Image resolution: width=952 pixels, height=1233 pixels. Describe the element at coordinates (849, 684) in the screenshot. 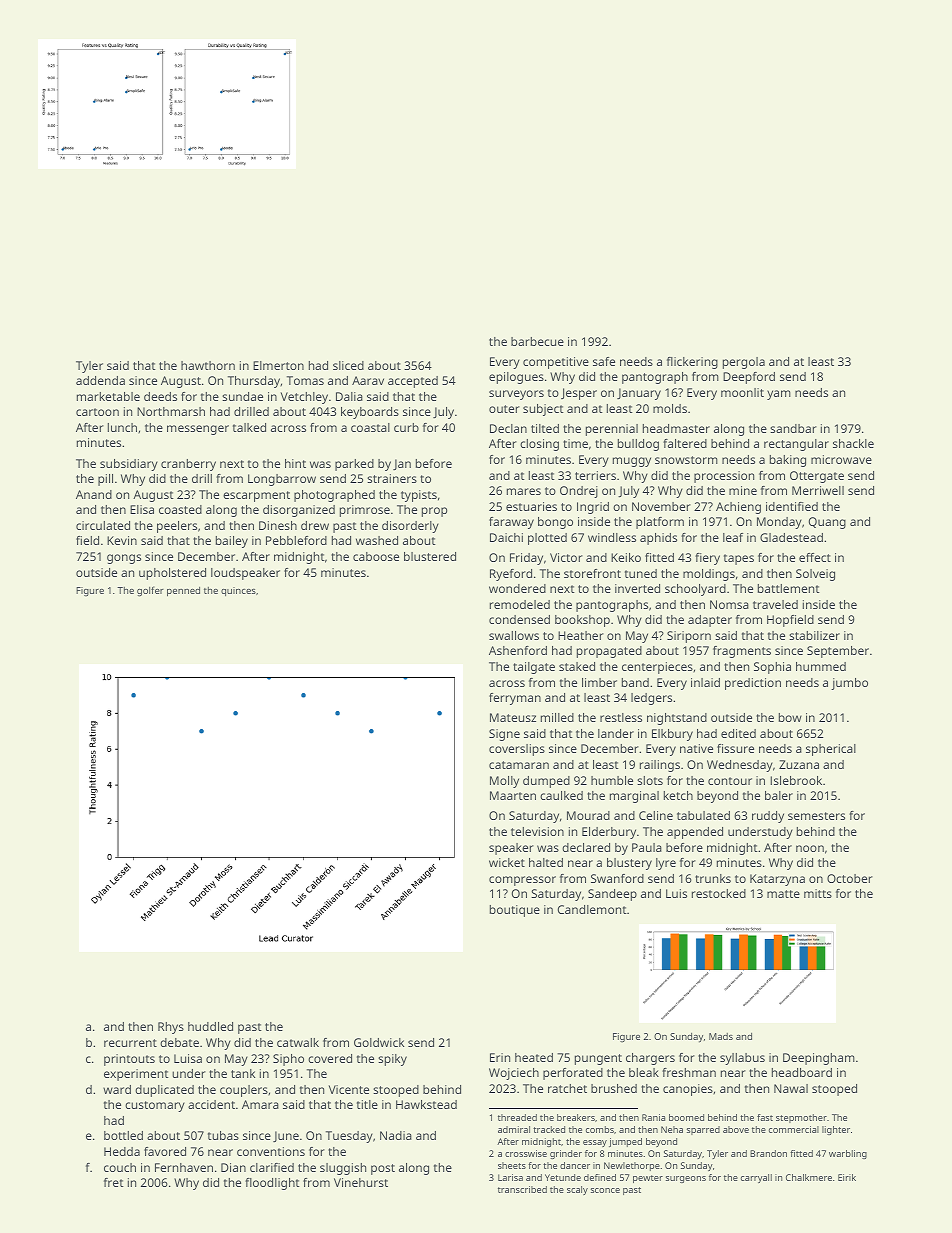

I see `jumbo` at that location.
